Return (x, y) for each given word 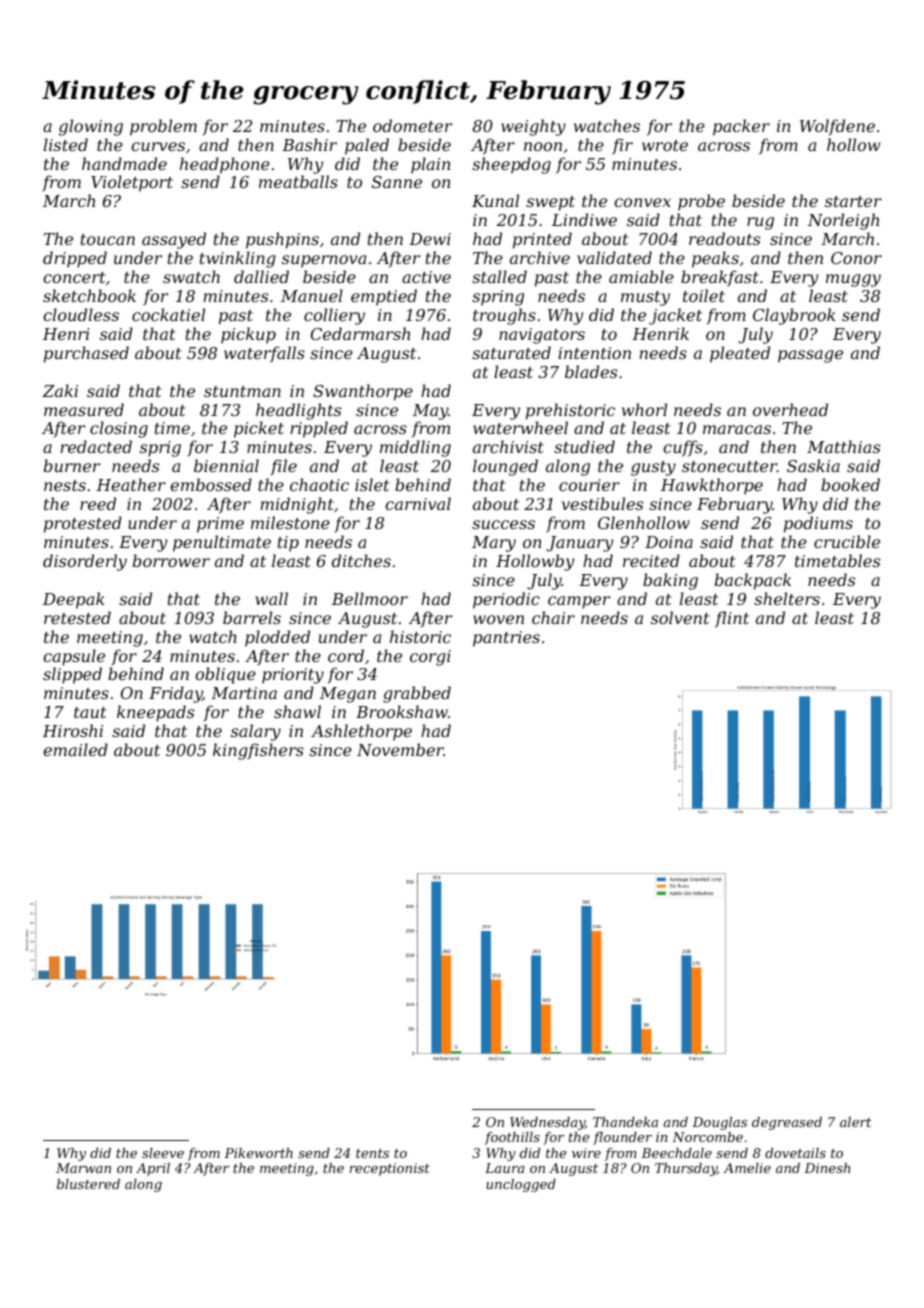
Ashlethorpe (361, 732)
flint (732, 619)
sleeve (163, 1153)
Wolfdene (837, 127)
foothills (512, 1138)
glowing (91, 127)
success (503, 524)
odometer (412, 125)
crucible (847, 541)
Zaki (60, 390)
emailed (75, 749)
